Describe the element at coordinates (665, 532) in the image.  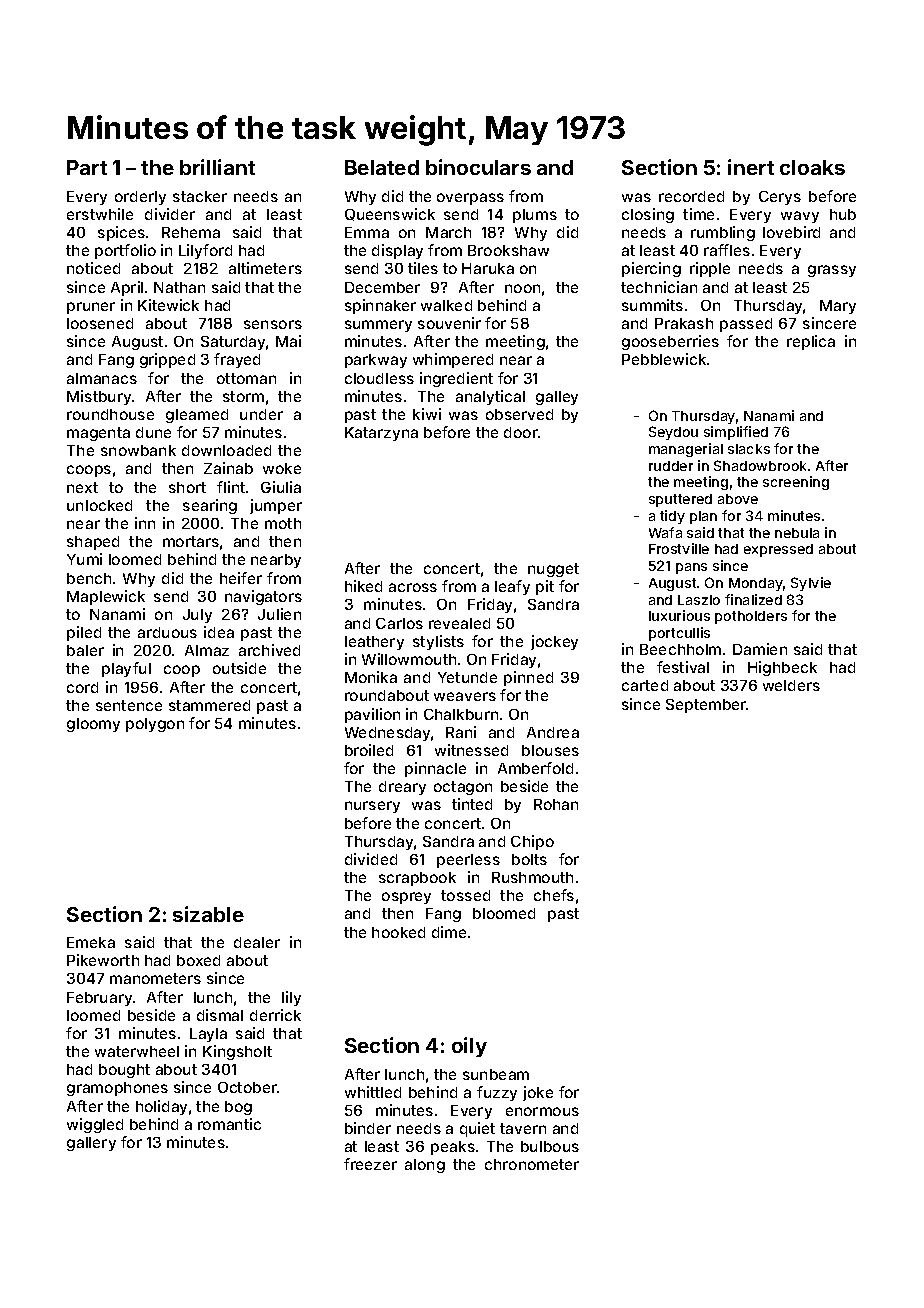
I see `Wafa` at that location.
